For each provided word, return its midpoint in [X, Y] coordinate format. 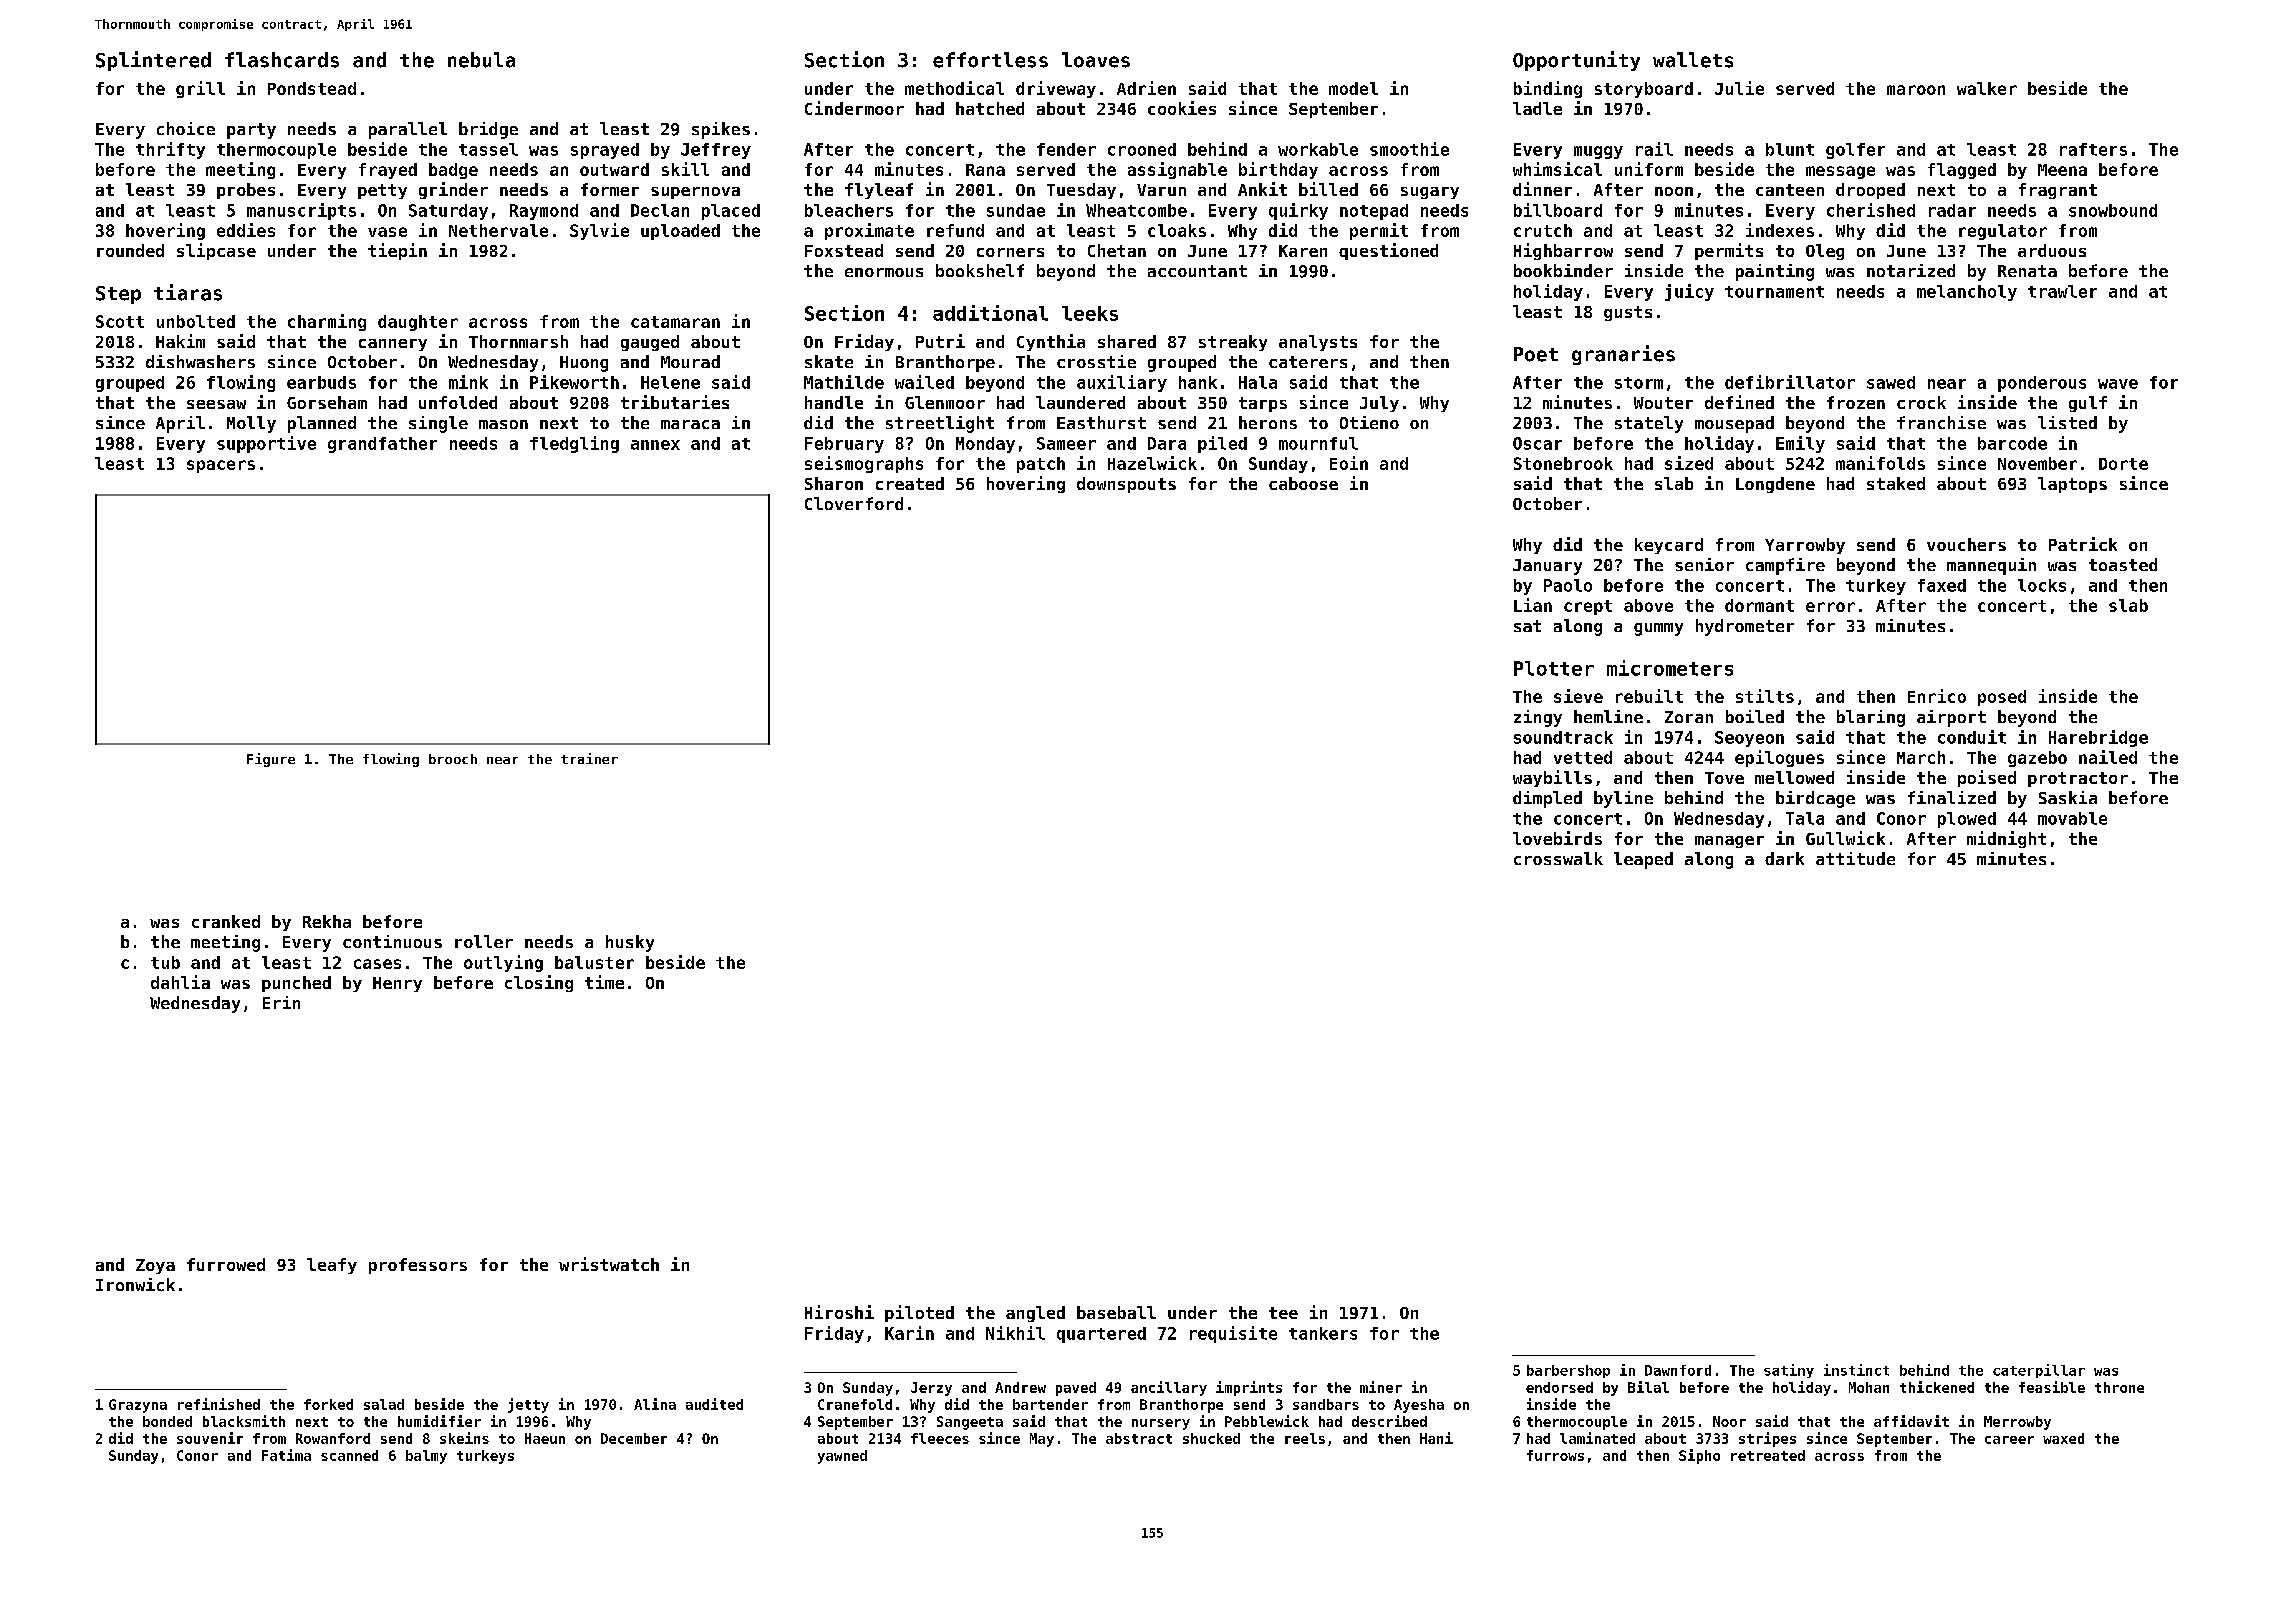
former [610, 189]
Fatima [286, 1455]
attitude [1855, 858]
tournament [1774, 292]
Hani [1436, 1438]
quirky [1298, 211]
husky [630, 943]
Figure [271, 760]
